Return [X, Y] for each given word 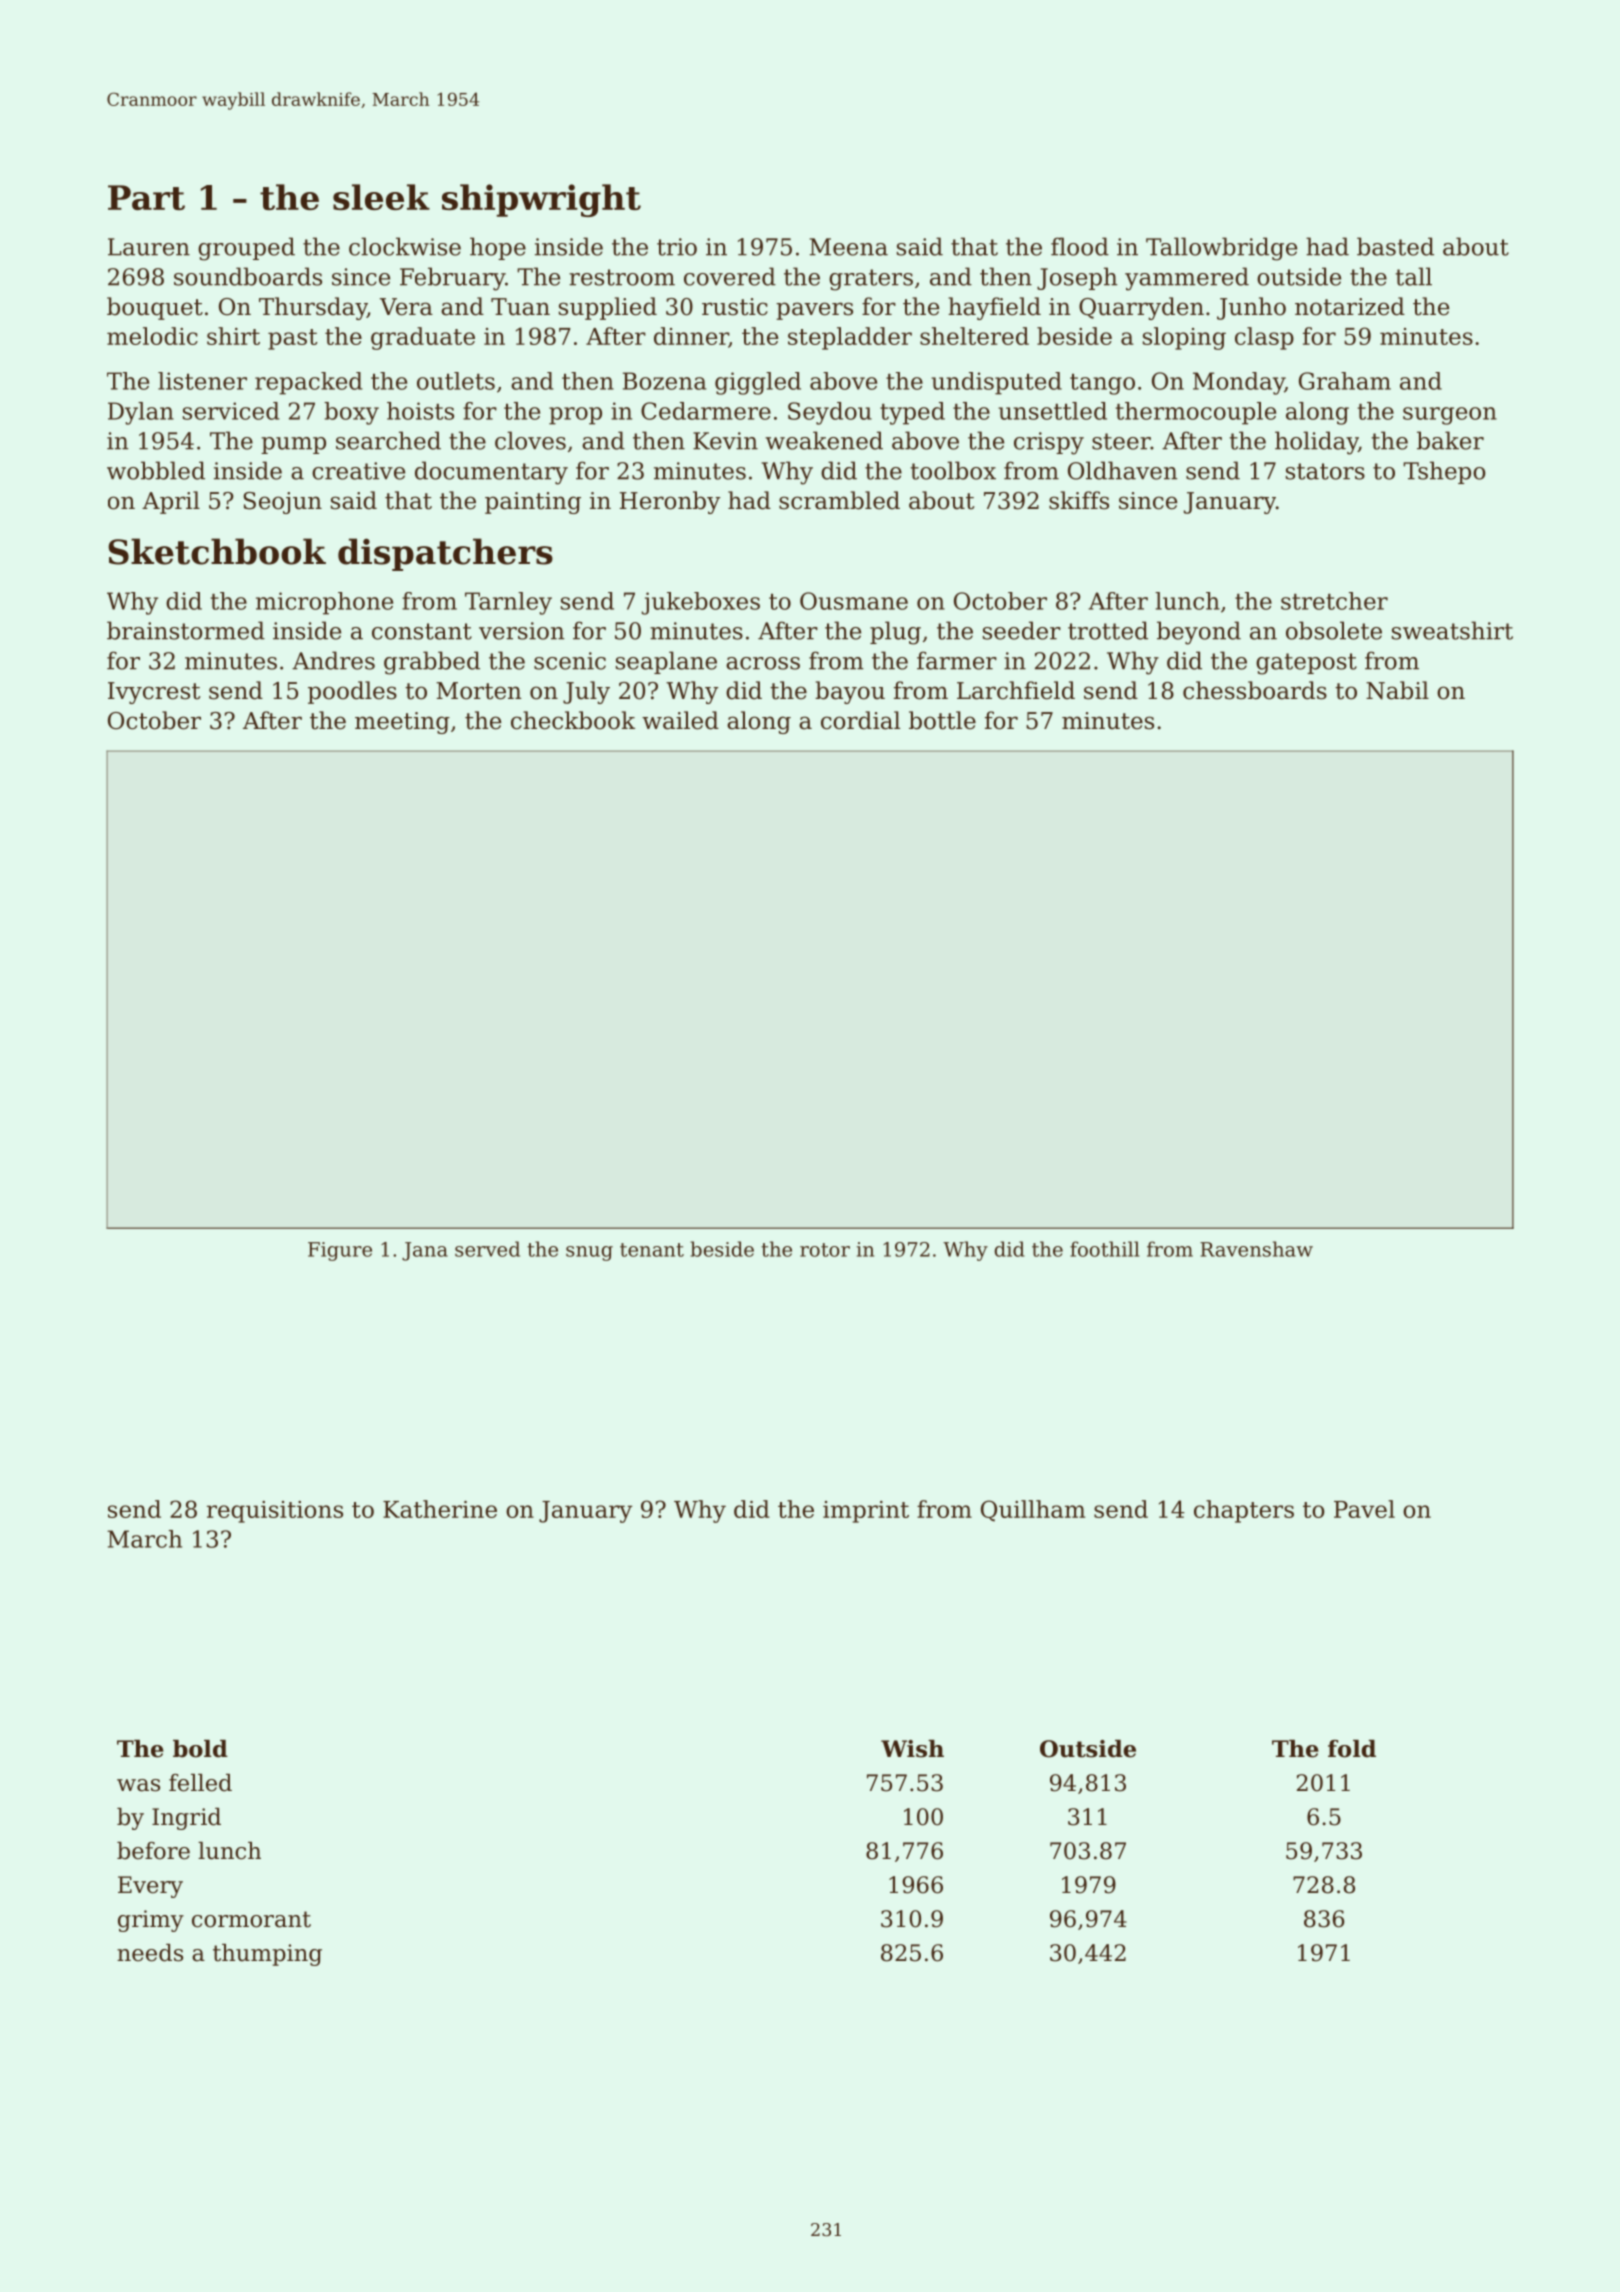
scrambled [839, 500]
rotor [825, 1250]
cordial [860, 720]
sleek [381, 197]
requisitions [275, 1512]
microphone [324, 603]
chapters [1244, 1511]
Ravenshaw [1256, 1249]
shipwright [541, 200]
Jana [425, 1251]
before [153, 1851]
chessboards [1255, 690]
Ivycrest [154, 693]
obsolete [1334, 630]
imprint [866, 1512]
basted [1395, 246]
